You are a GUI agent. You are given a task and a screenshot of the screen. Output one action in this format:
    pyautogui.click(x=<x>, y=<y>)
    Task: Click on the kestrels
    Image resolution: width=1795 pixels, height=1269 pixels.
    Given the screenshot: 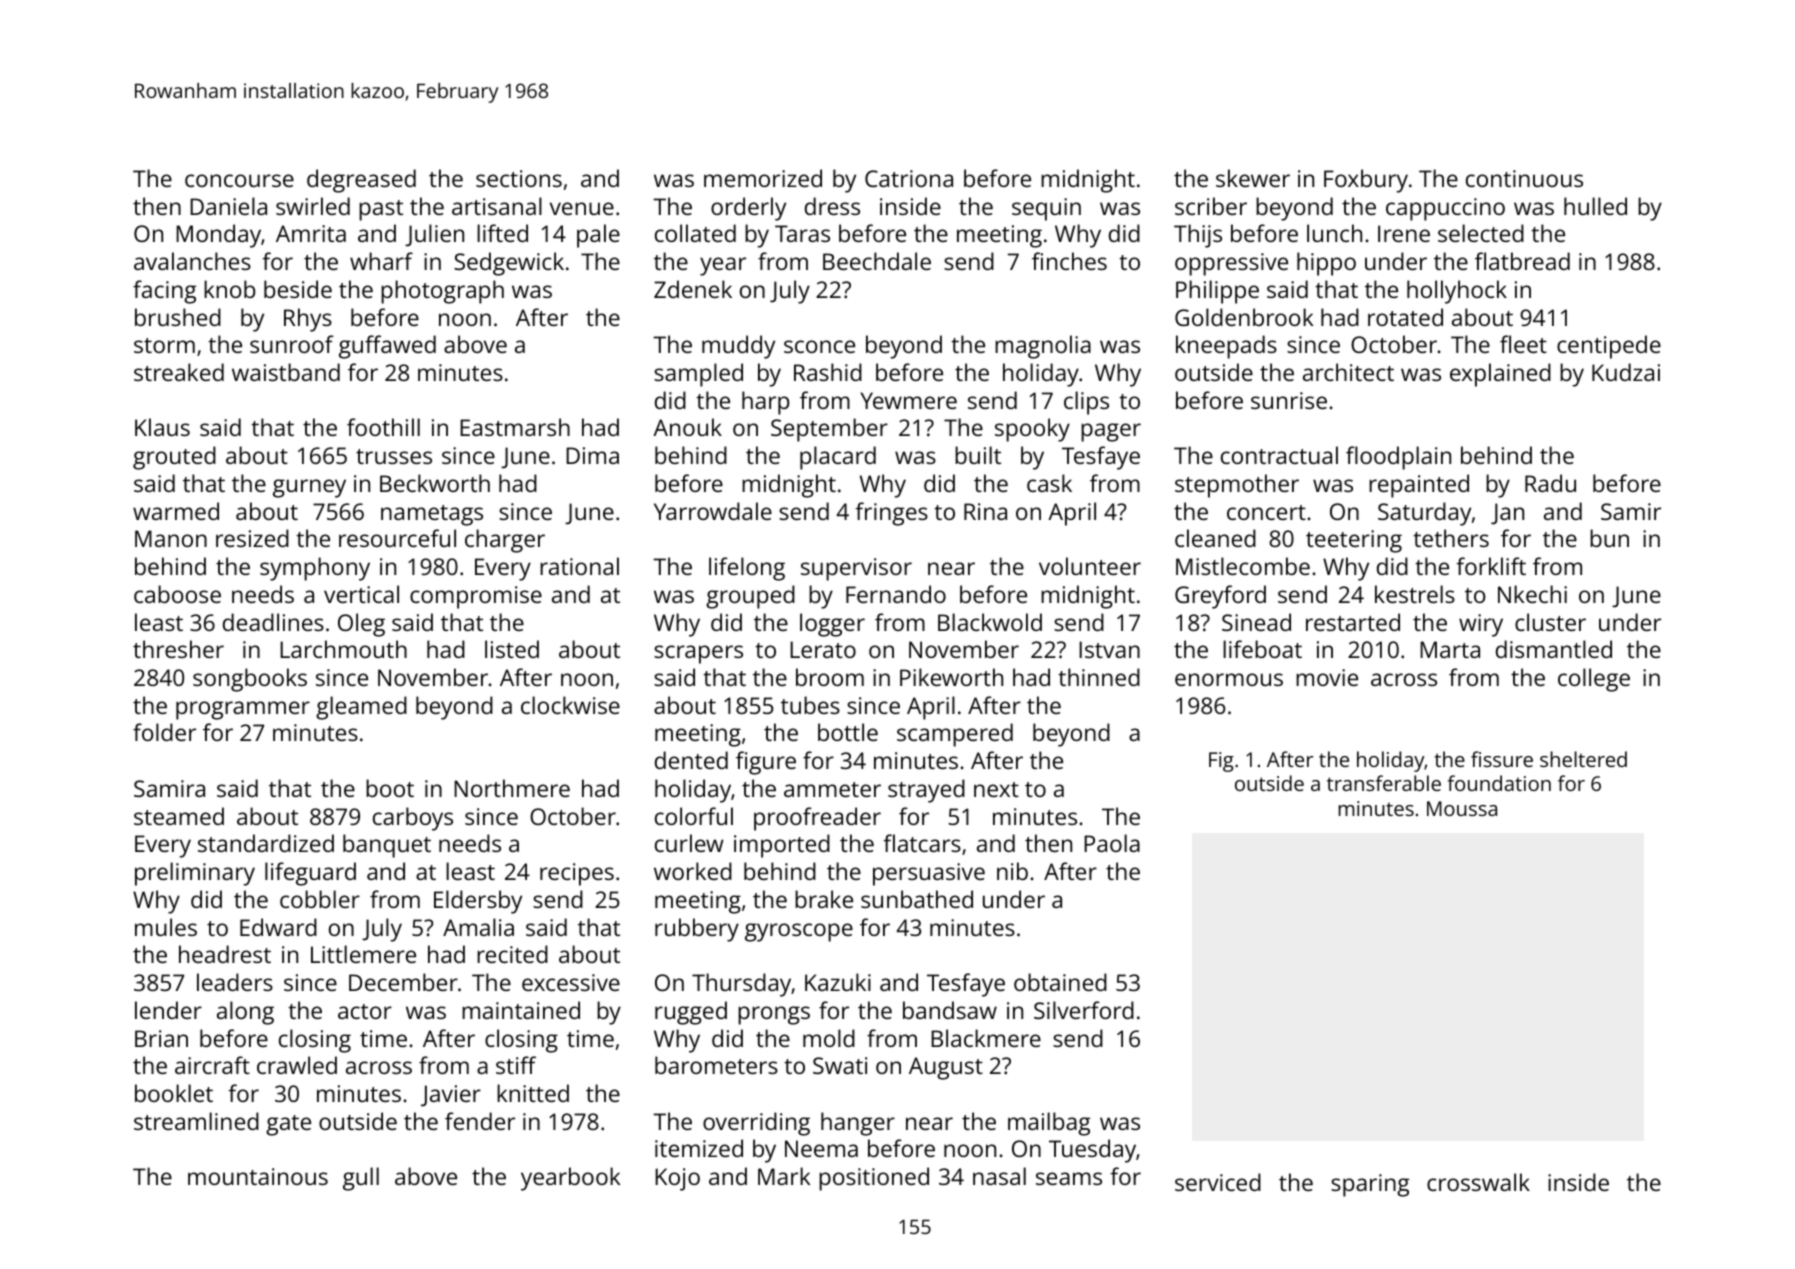 What is the action you would take?
    pyautogui.click(x=1415, y=594)
